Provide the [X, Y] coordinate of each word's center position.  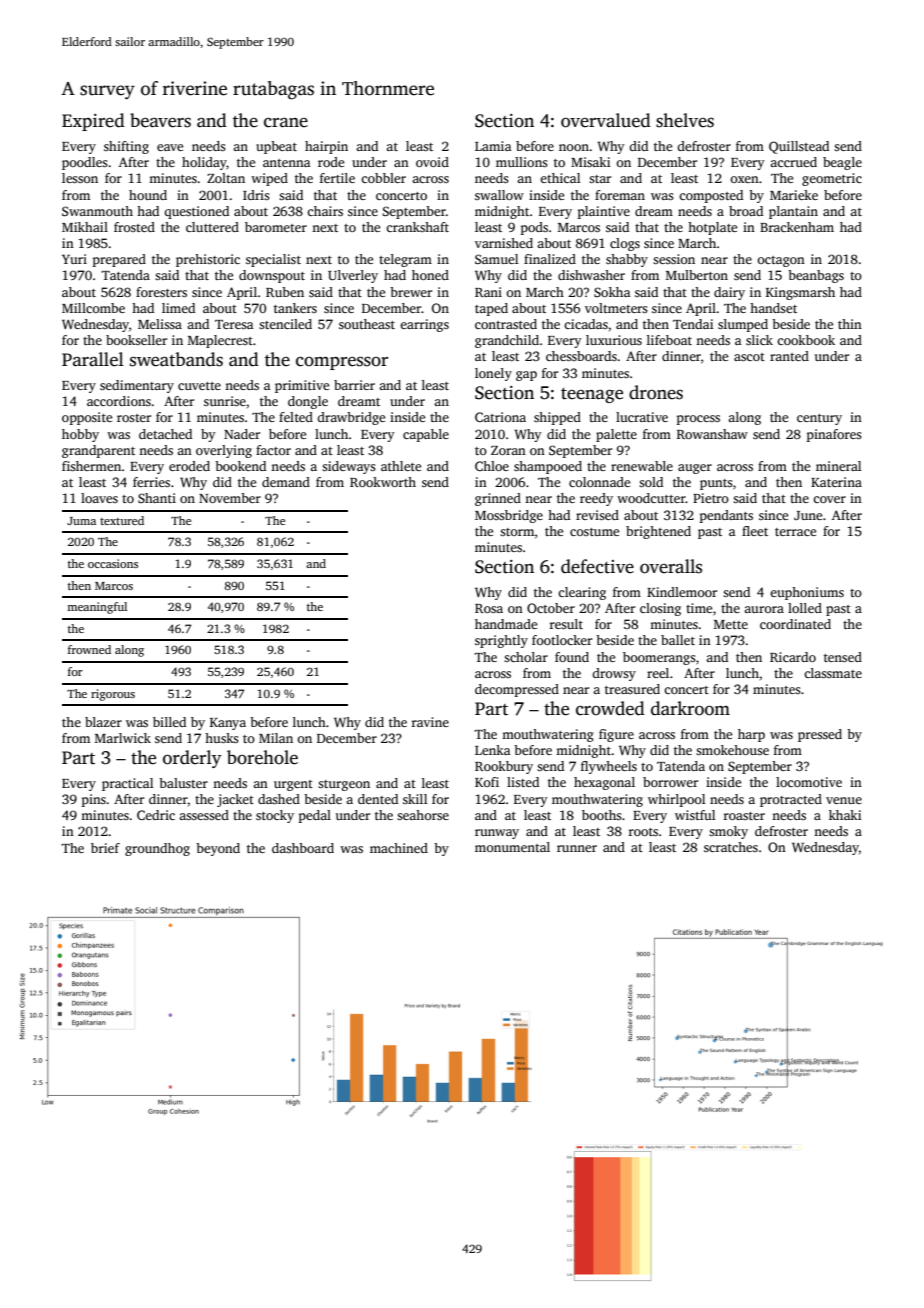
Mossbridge [509, 516]
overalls [671, 566]
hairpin [326, 147]
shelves [685, 120]
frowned [89, 649]
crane [286, 123]
